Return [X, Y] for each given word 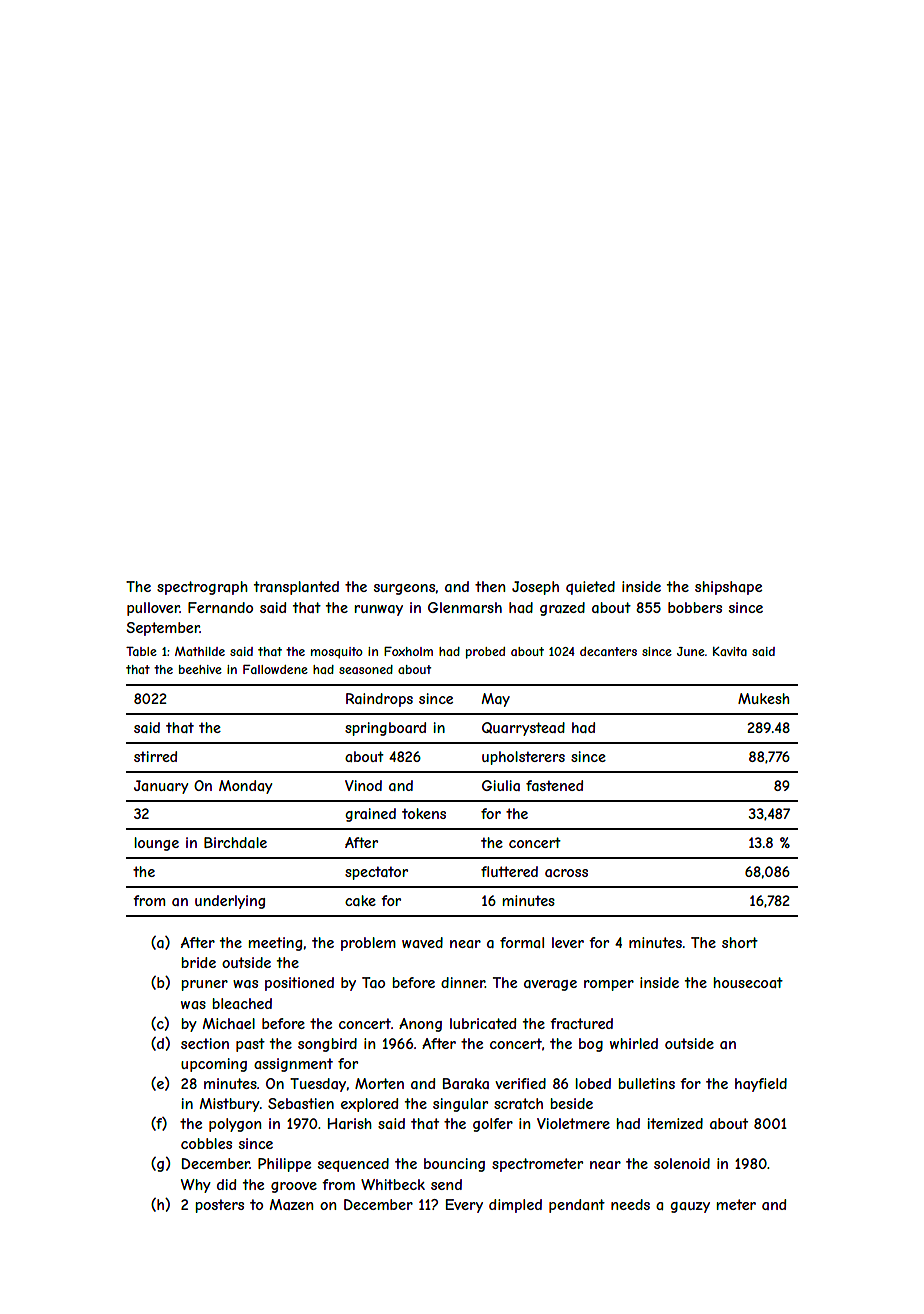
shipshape [728, 588]
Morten [379, 1083]
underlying [230, 902]
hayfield [761, 1085]
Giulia [501, 785]
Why [196, 1186]
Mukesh [764, 698]
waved [422, 942]
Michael [229, 1023]
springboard [385, 729]
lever [568, 942]
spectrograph [202, 588]
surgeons [404, 589]
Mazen [291, 1204]
